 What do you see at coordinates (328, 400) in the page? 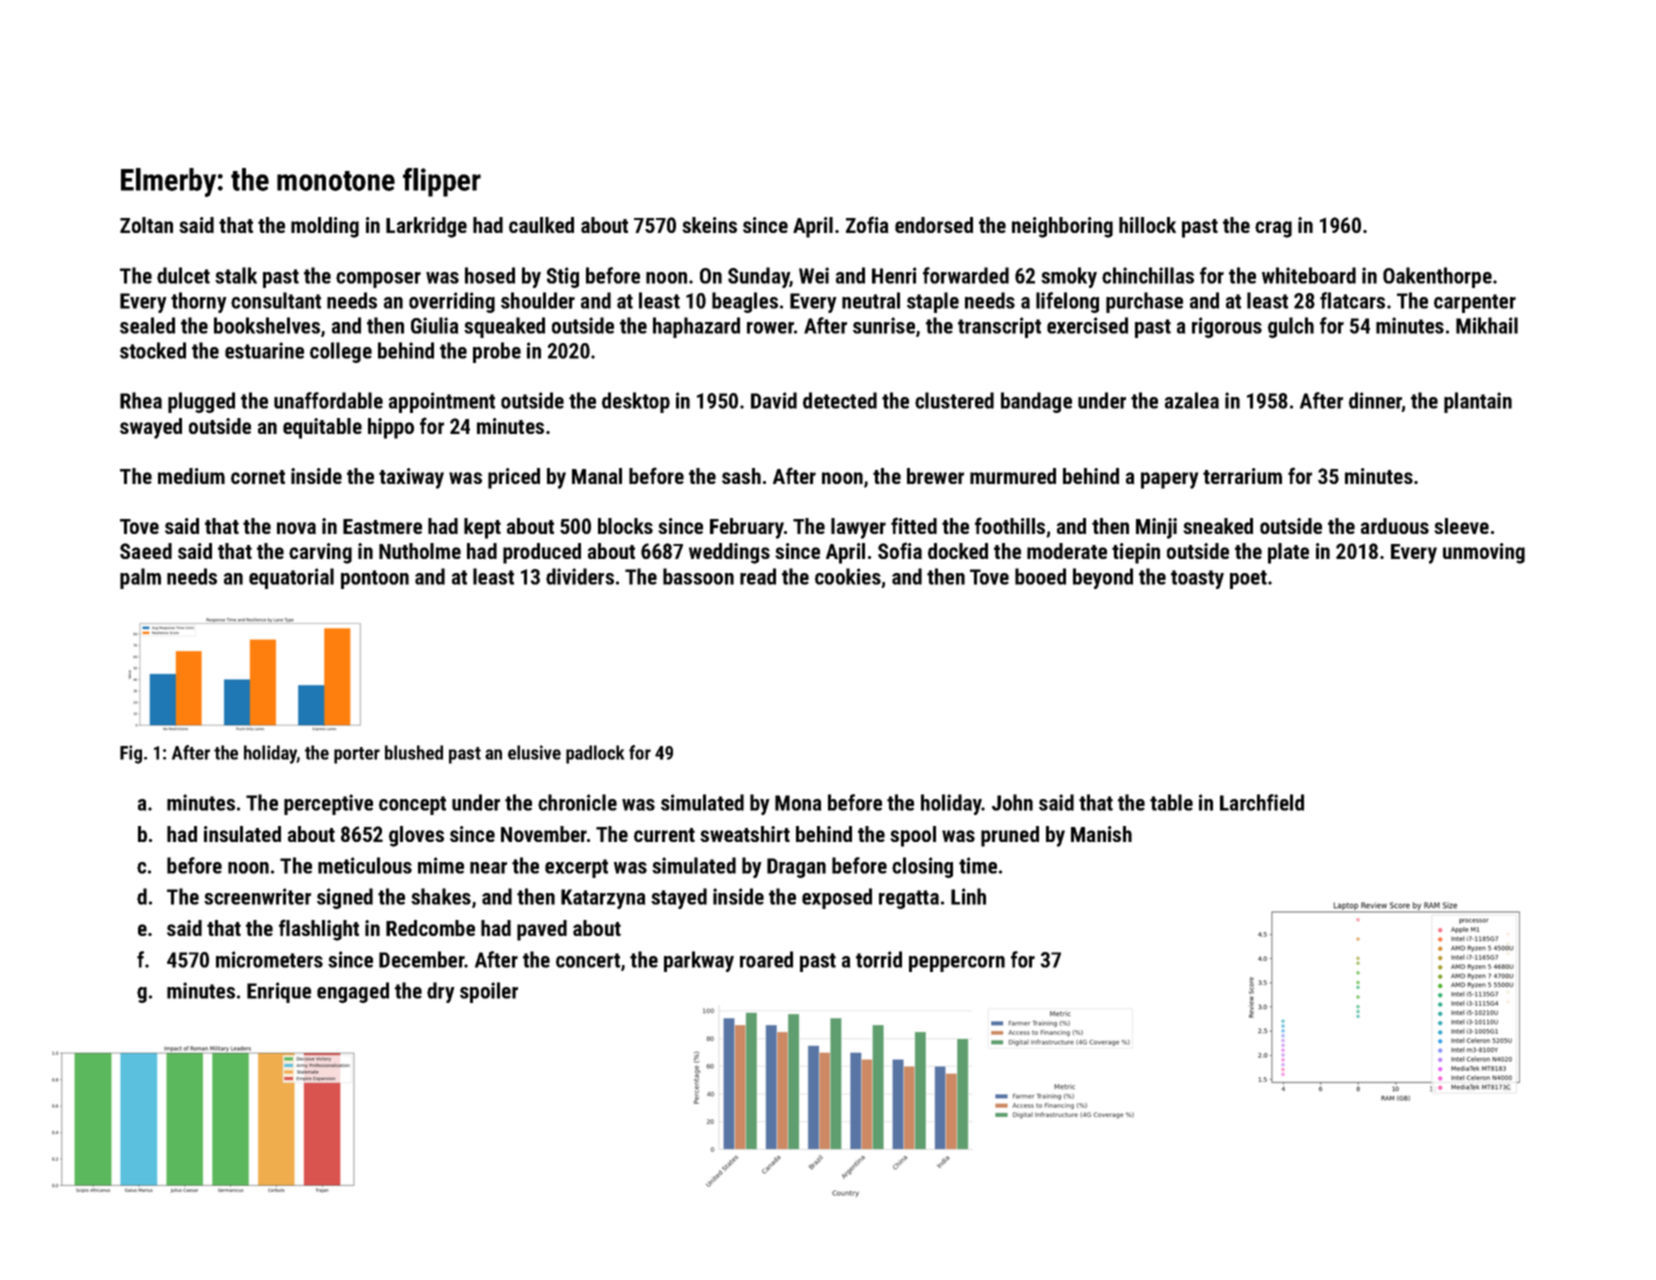
I see `unaffordable` at bounding box center [328, 400].
